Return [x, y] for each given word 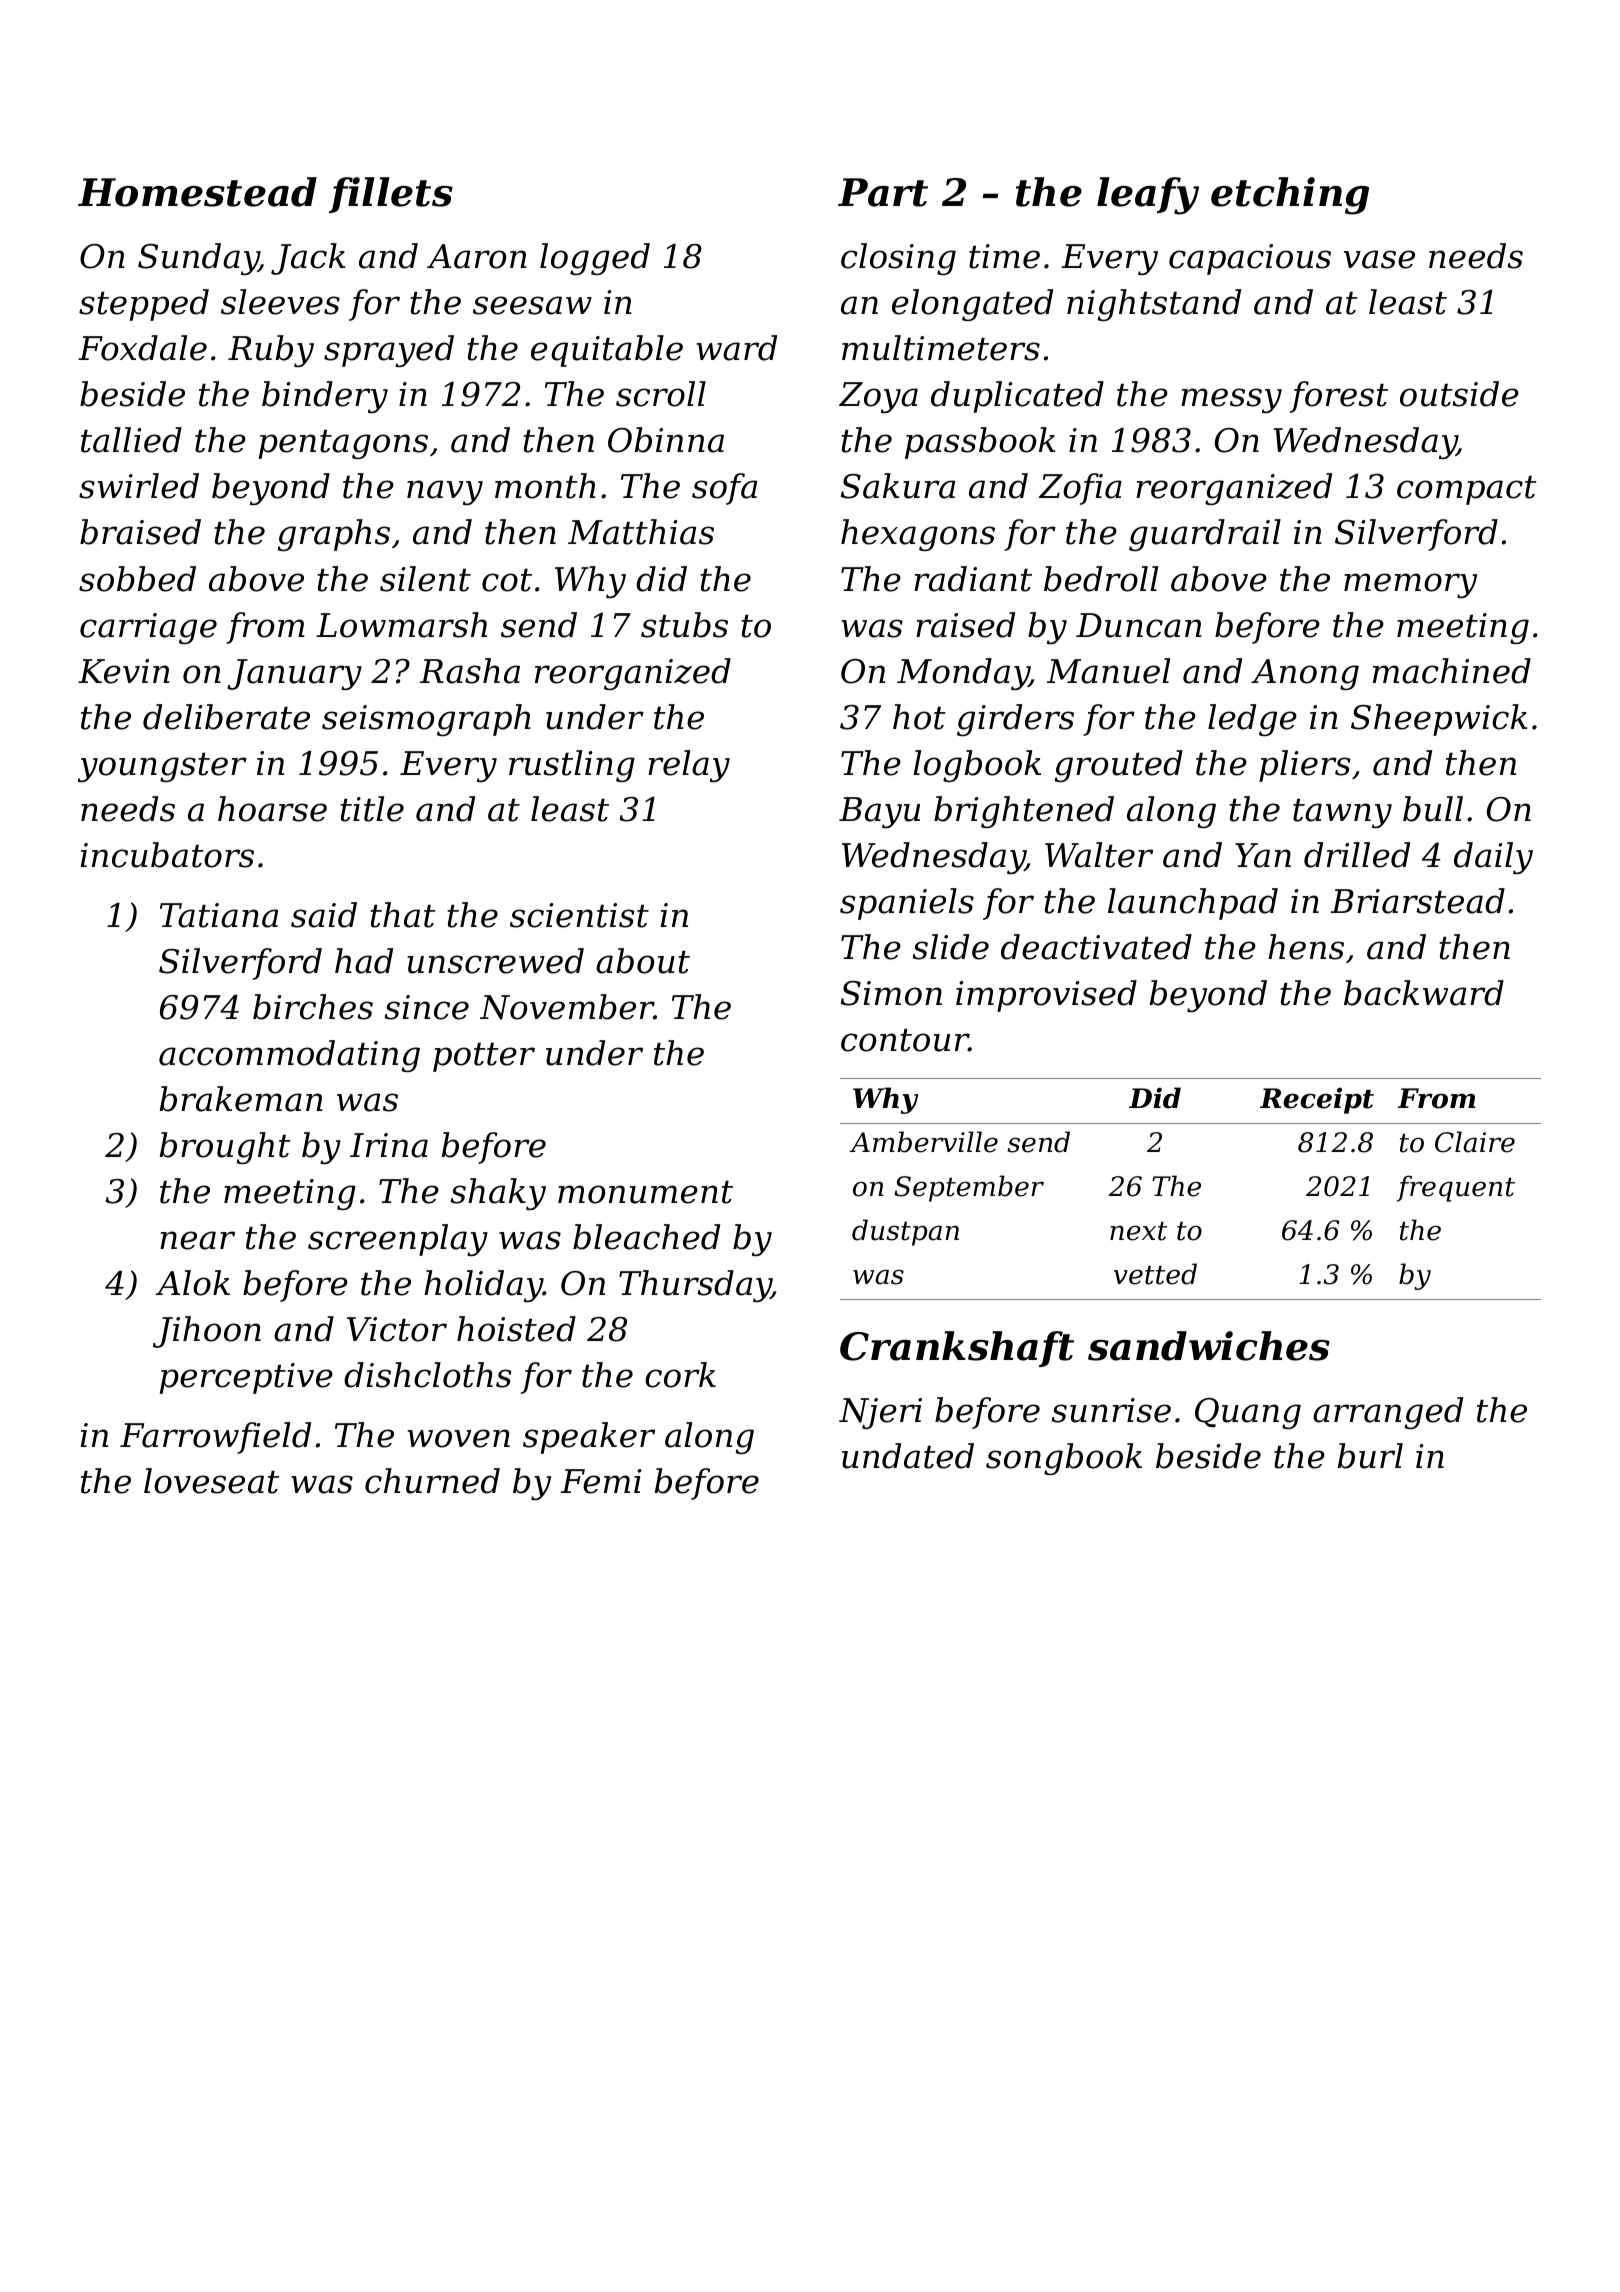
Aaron [477, 256]
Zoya [878, 397]
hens [1306, 947]
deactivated [1096, 947]
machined [1452, 671]
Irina [389, 1145]
